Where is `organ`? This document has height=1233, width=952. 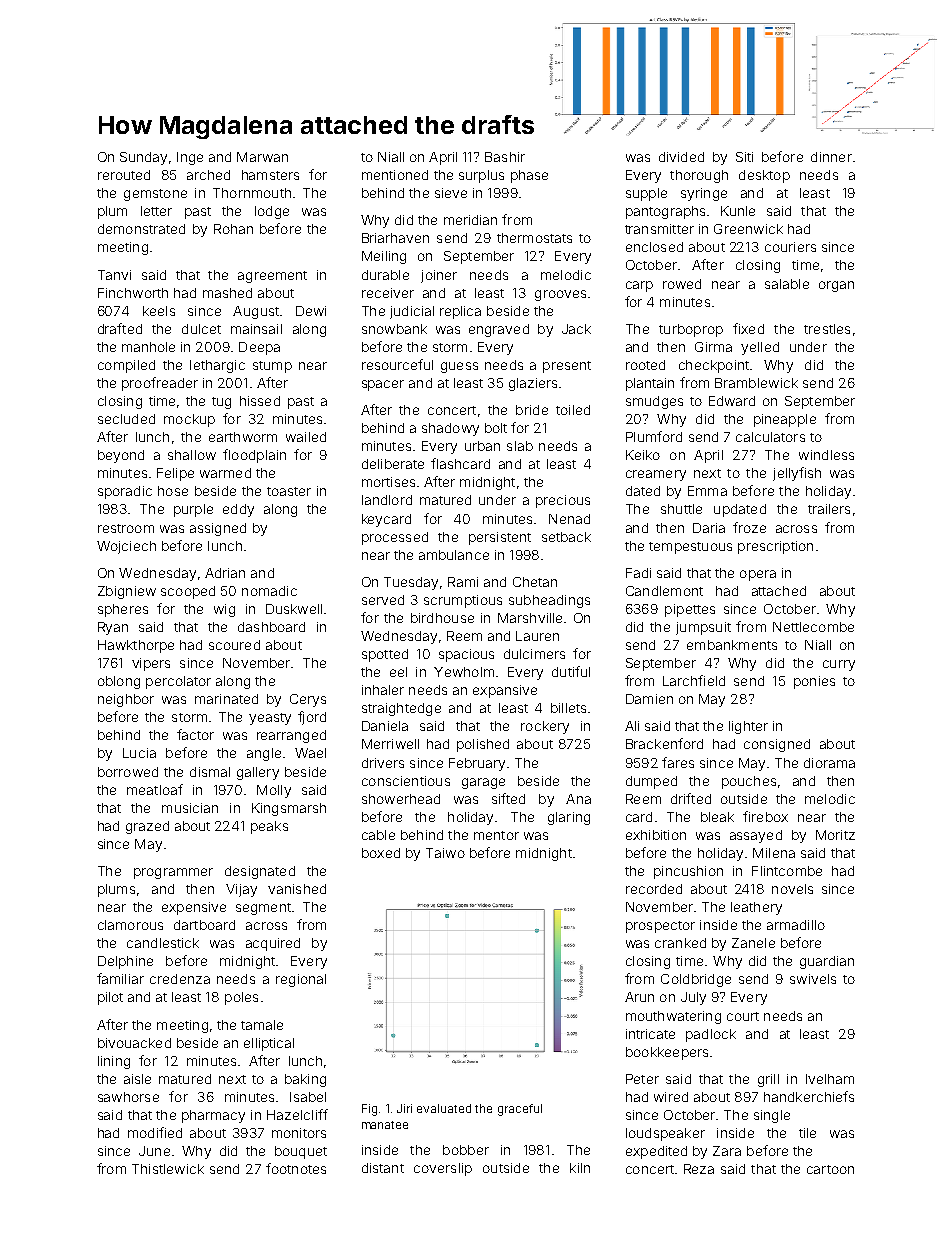
organ is located at coordinates (836, 286).
